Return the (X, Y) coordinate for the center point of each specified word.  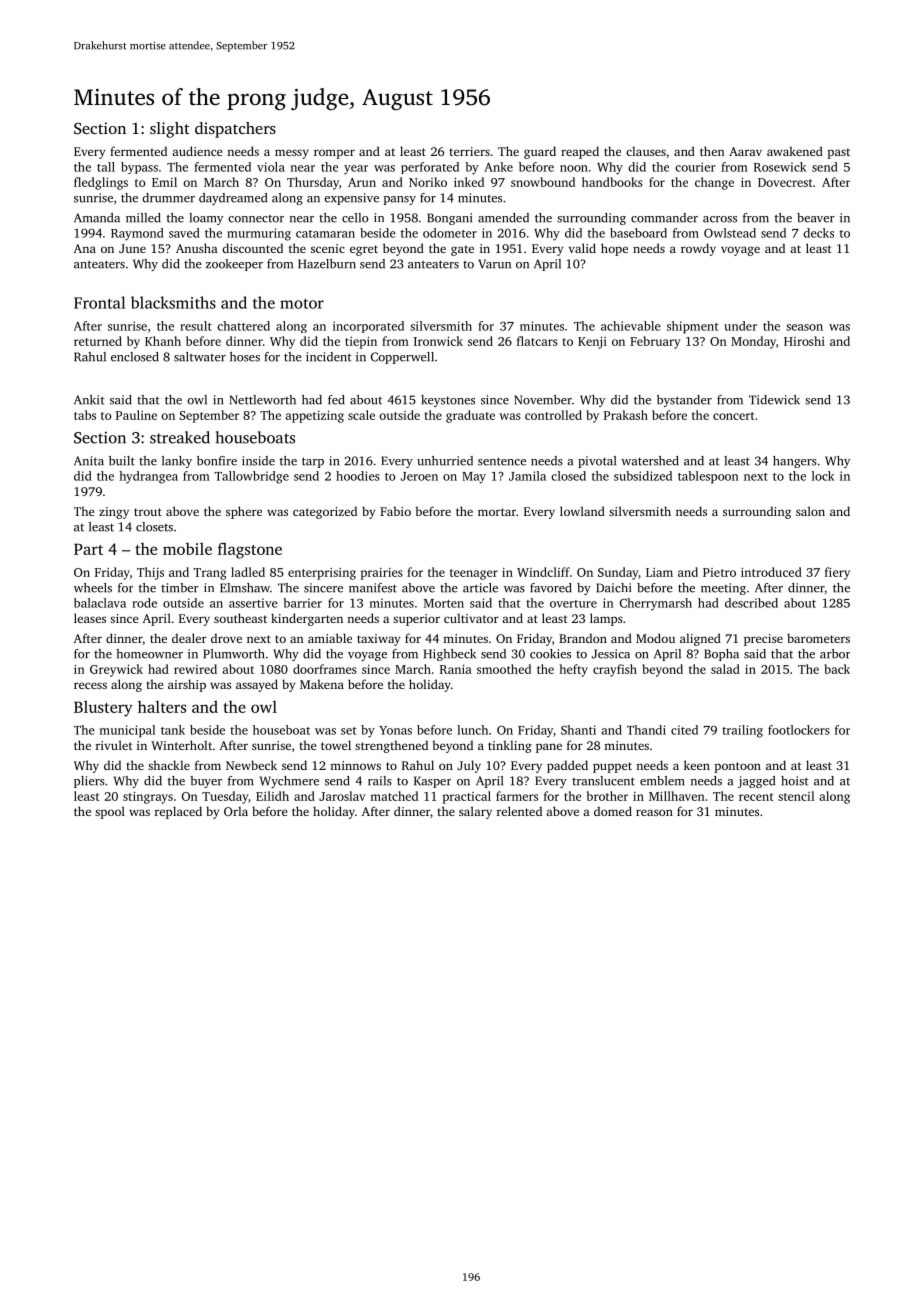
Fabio (395, 511)
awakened (795, 151)
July (469, 766)
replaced (178, 812)
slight (170, 130)
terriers (469, 151)
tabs (85, 415)
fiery (837, 573)
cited (684, 730)
